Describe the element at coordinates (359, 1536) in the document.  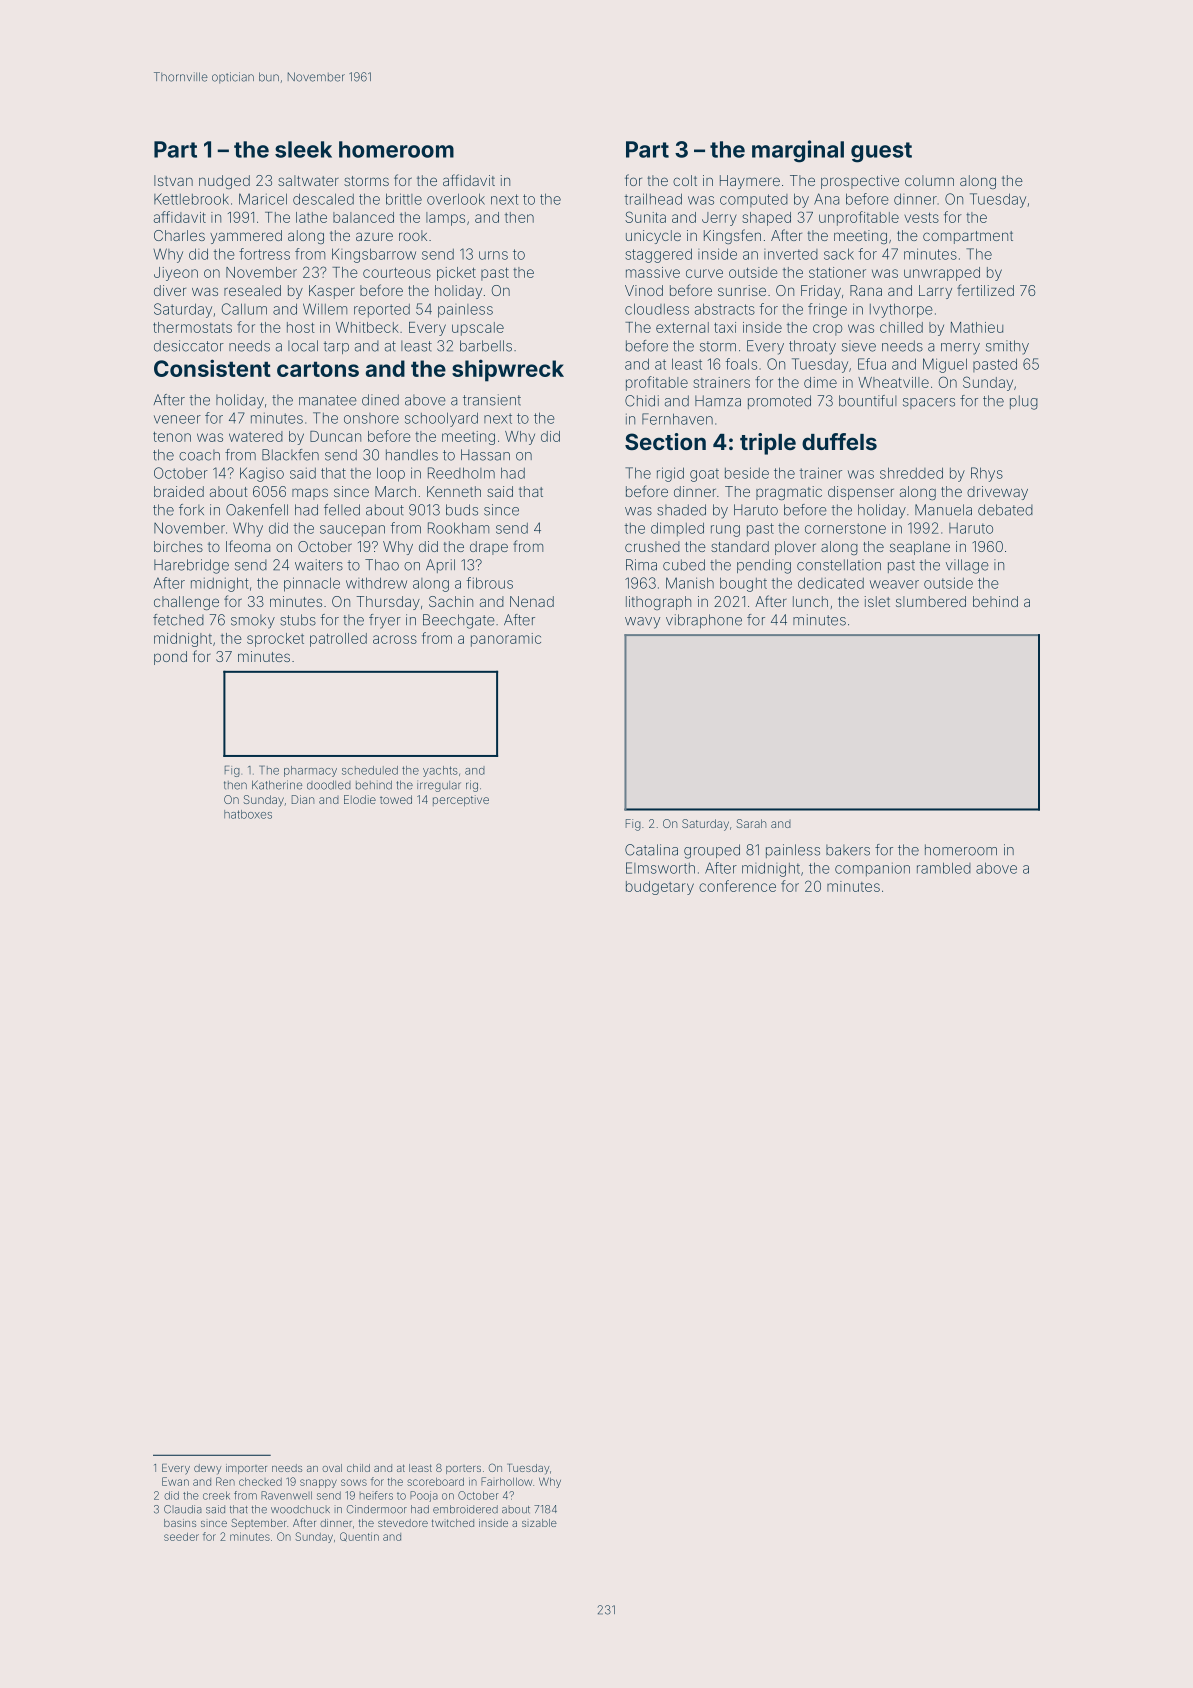
I see `Quentin` at that location.
